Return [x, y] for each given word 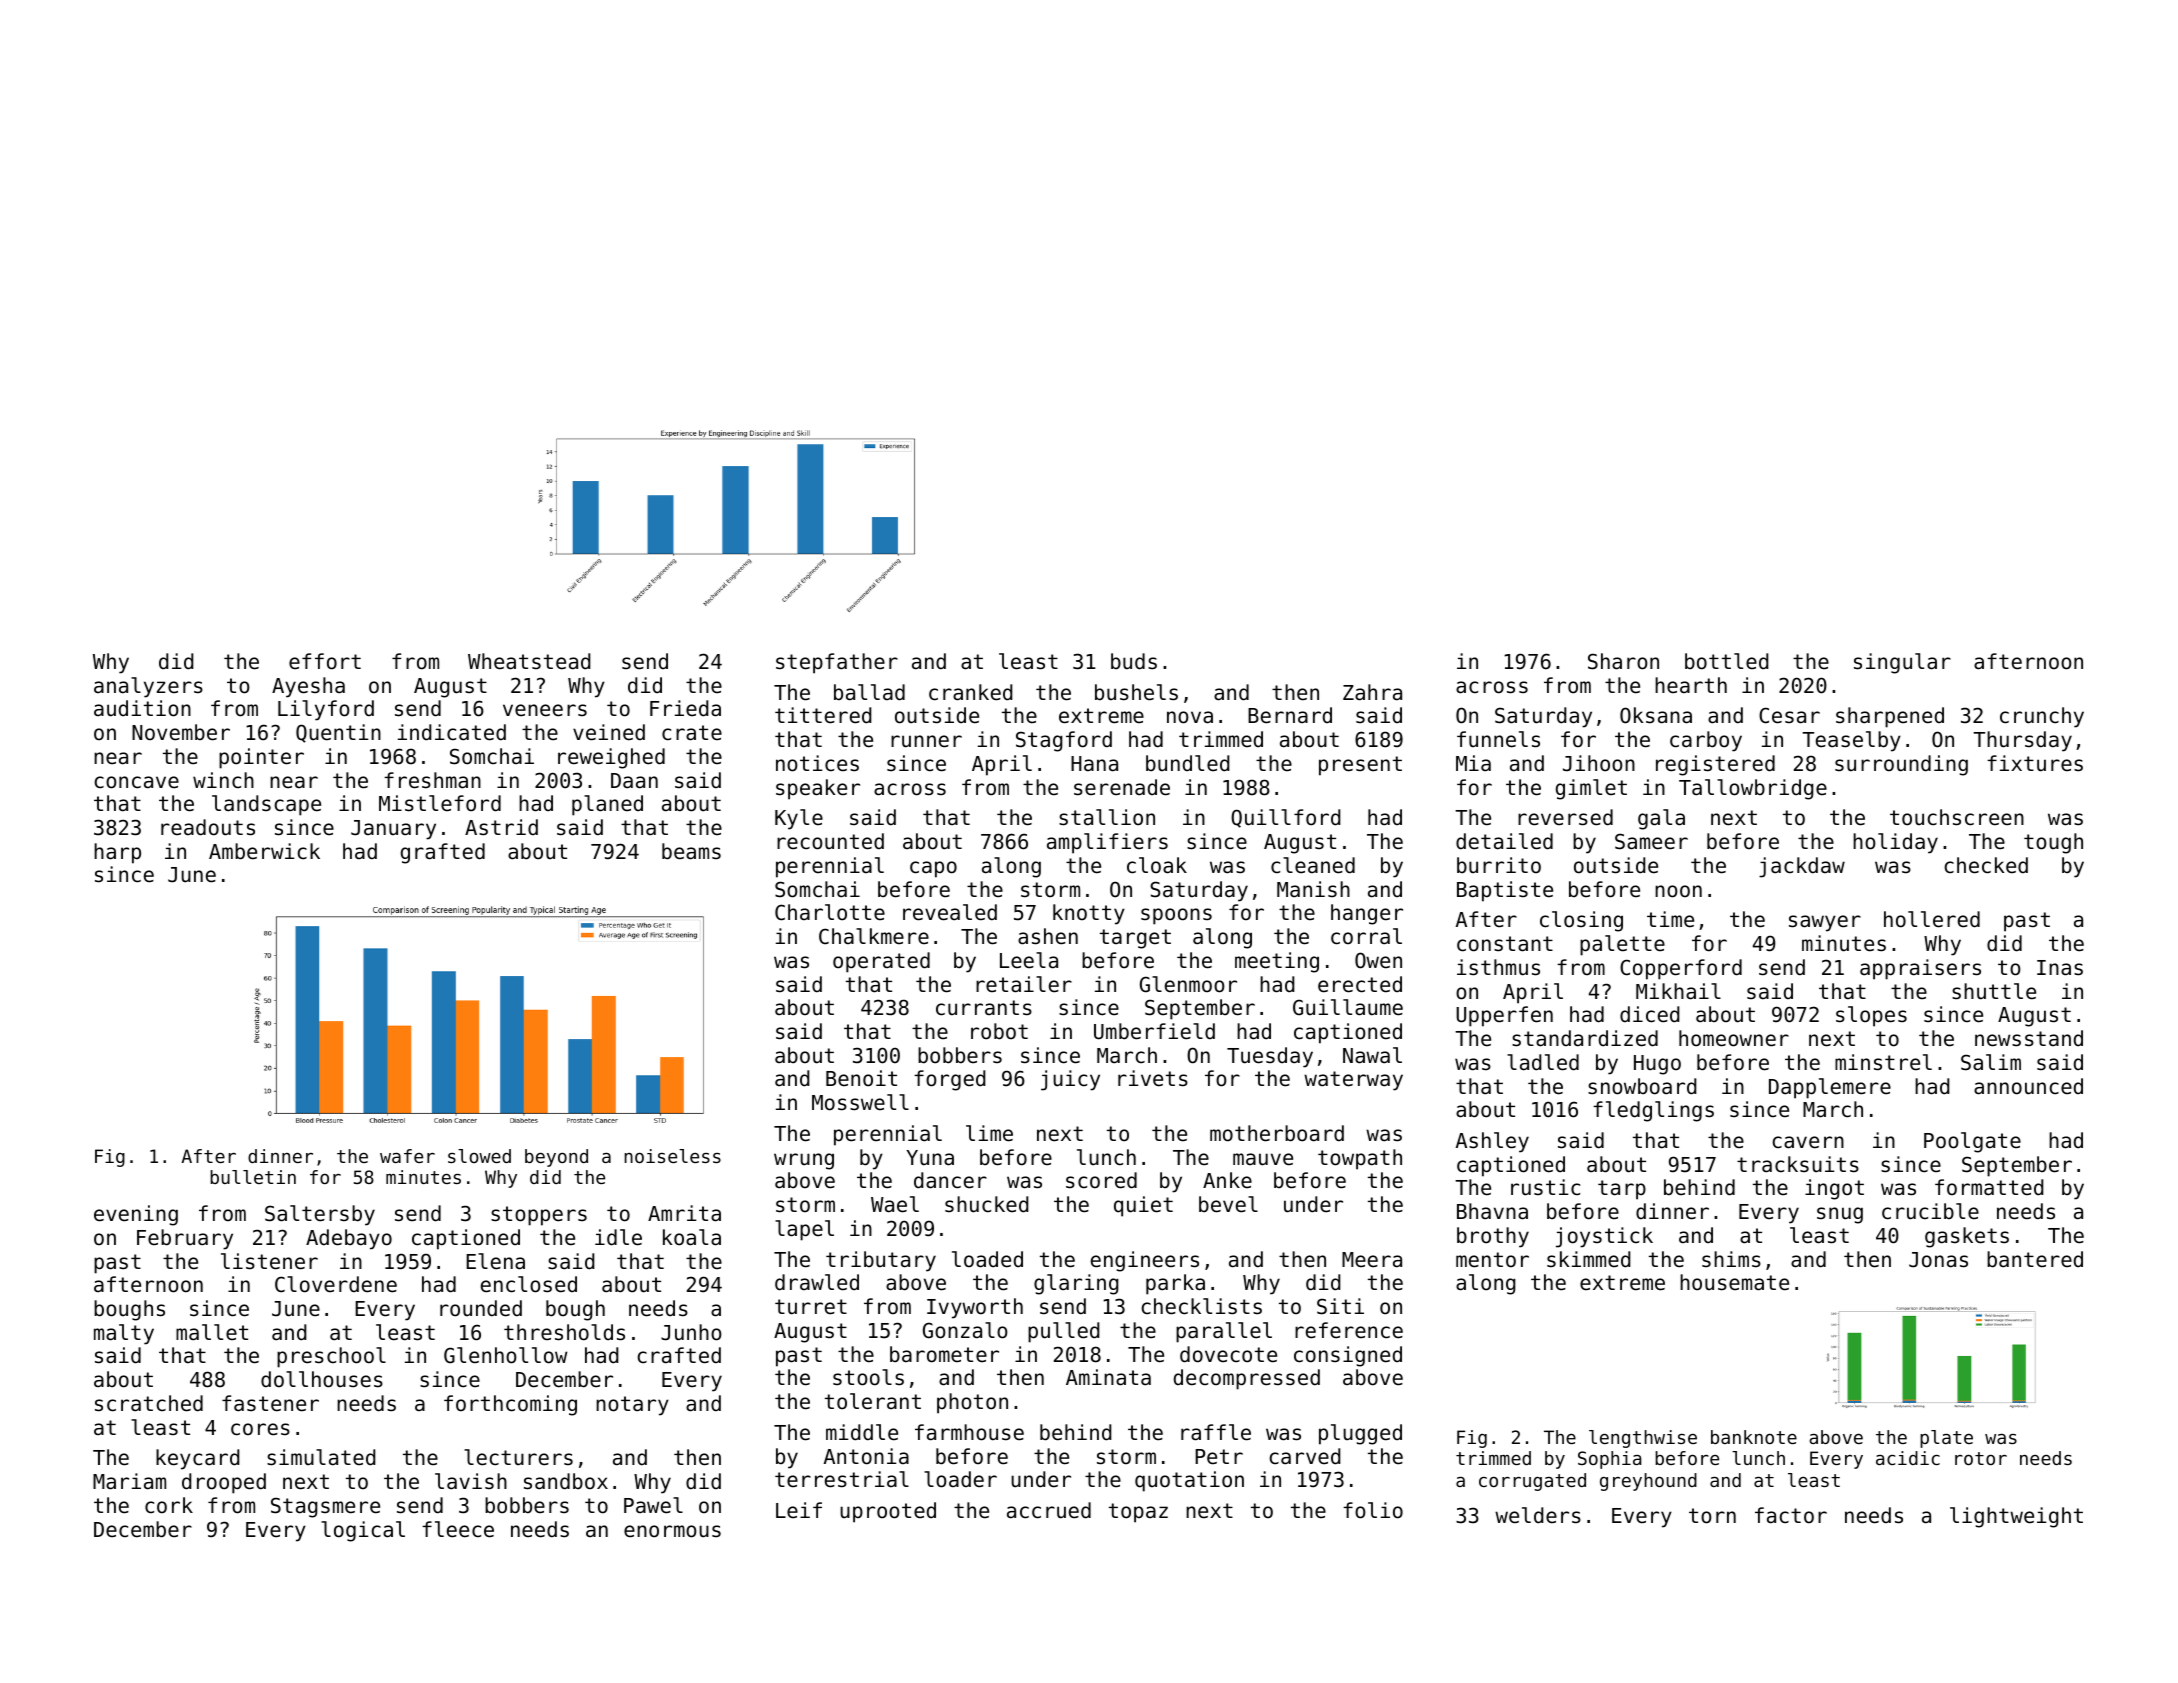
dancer [950, 1180]
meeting [1277, 962]
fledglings [1653, 1111]
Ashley [1492, 1142]
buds [1134, 661]
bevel [1228, 1204]
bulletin [253, 1177]
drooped [224, 1483]
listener [269, 1261]
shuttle [1994, 991]
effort [325, 661]
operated [881, 962]
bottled [1727, 661]
